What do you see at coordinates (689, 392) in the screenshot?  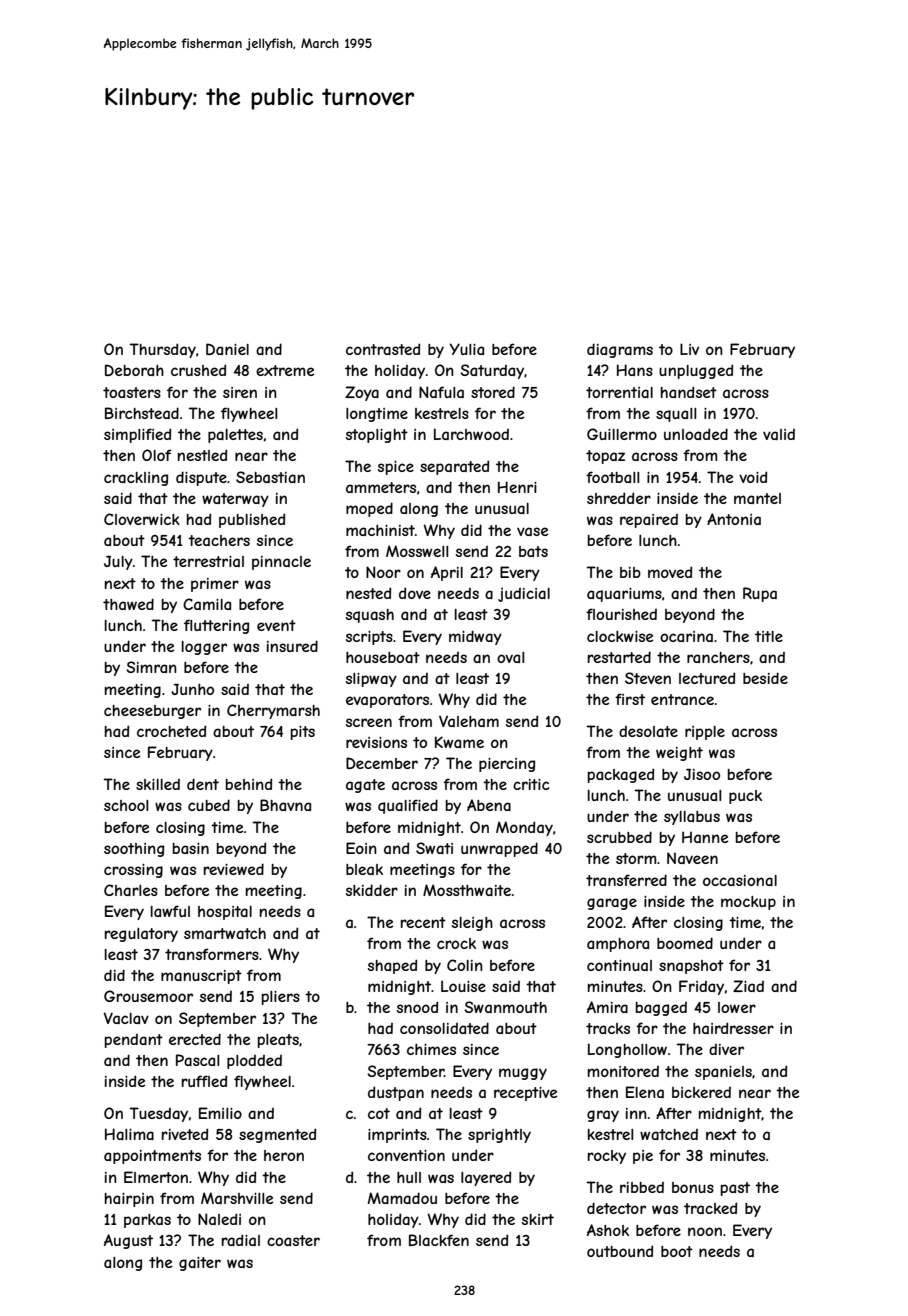 I see `handset` at bounding box center [689, 392].
